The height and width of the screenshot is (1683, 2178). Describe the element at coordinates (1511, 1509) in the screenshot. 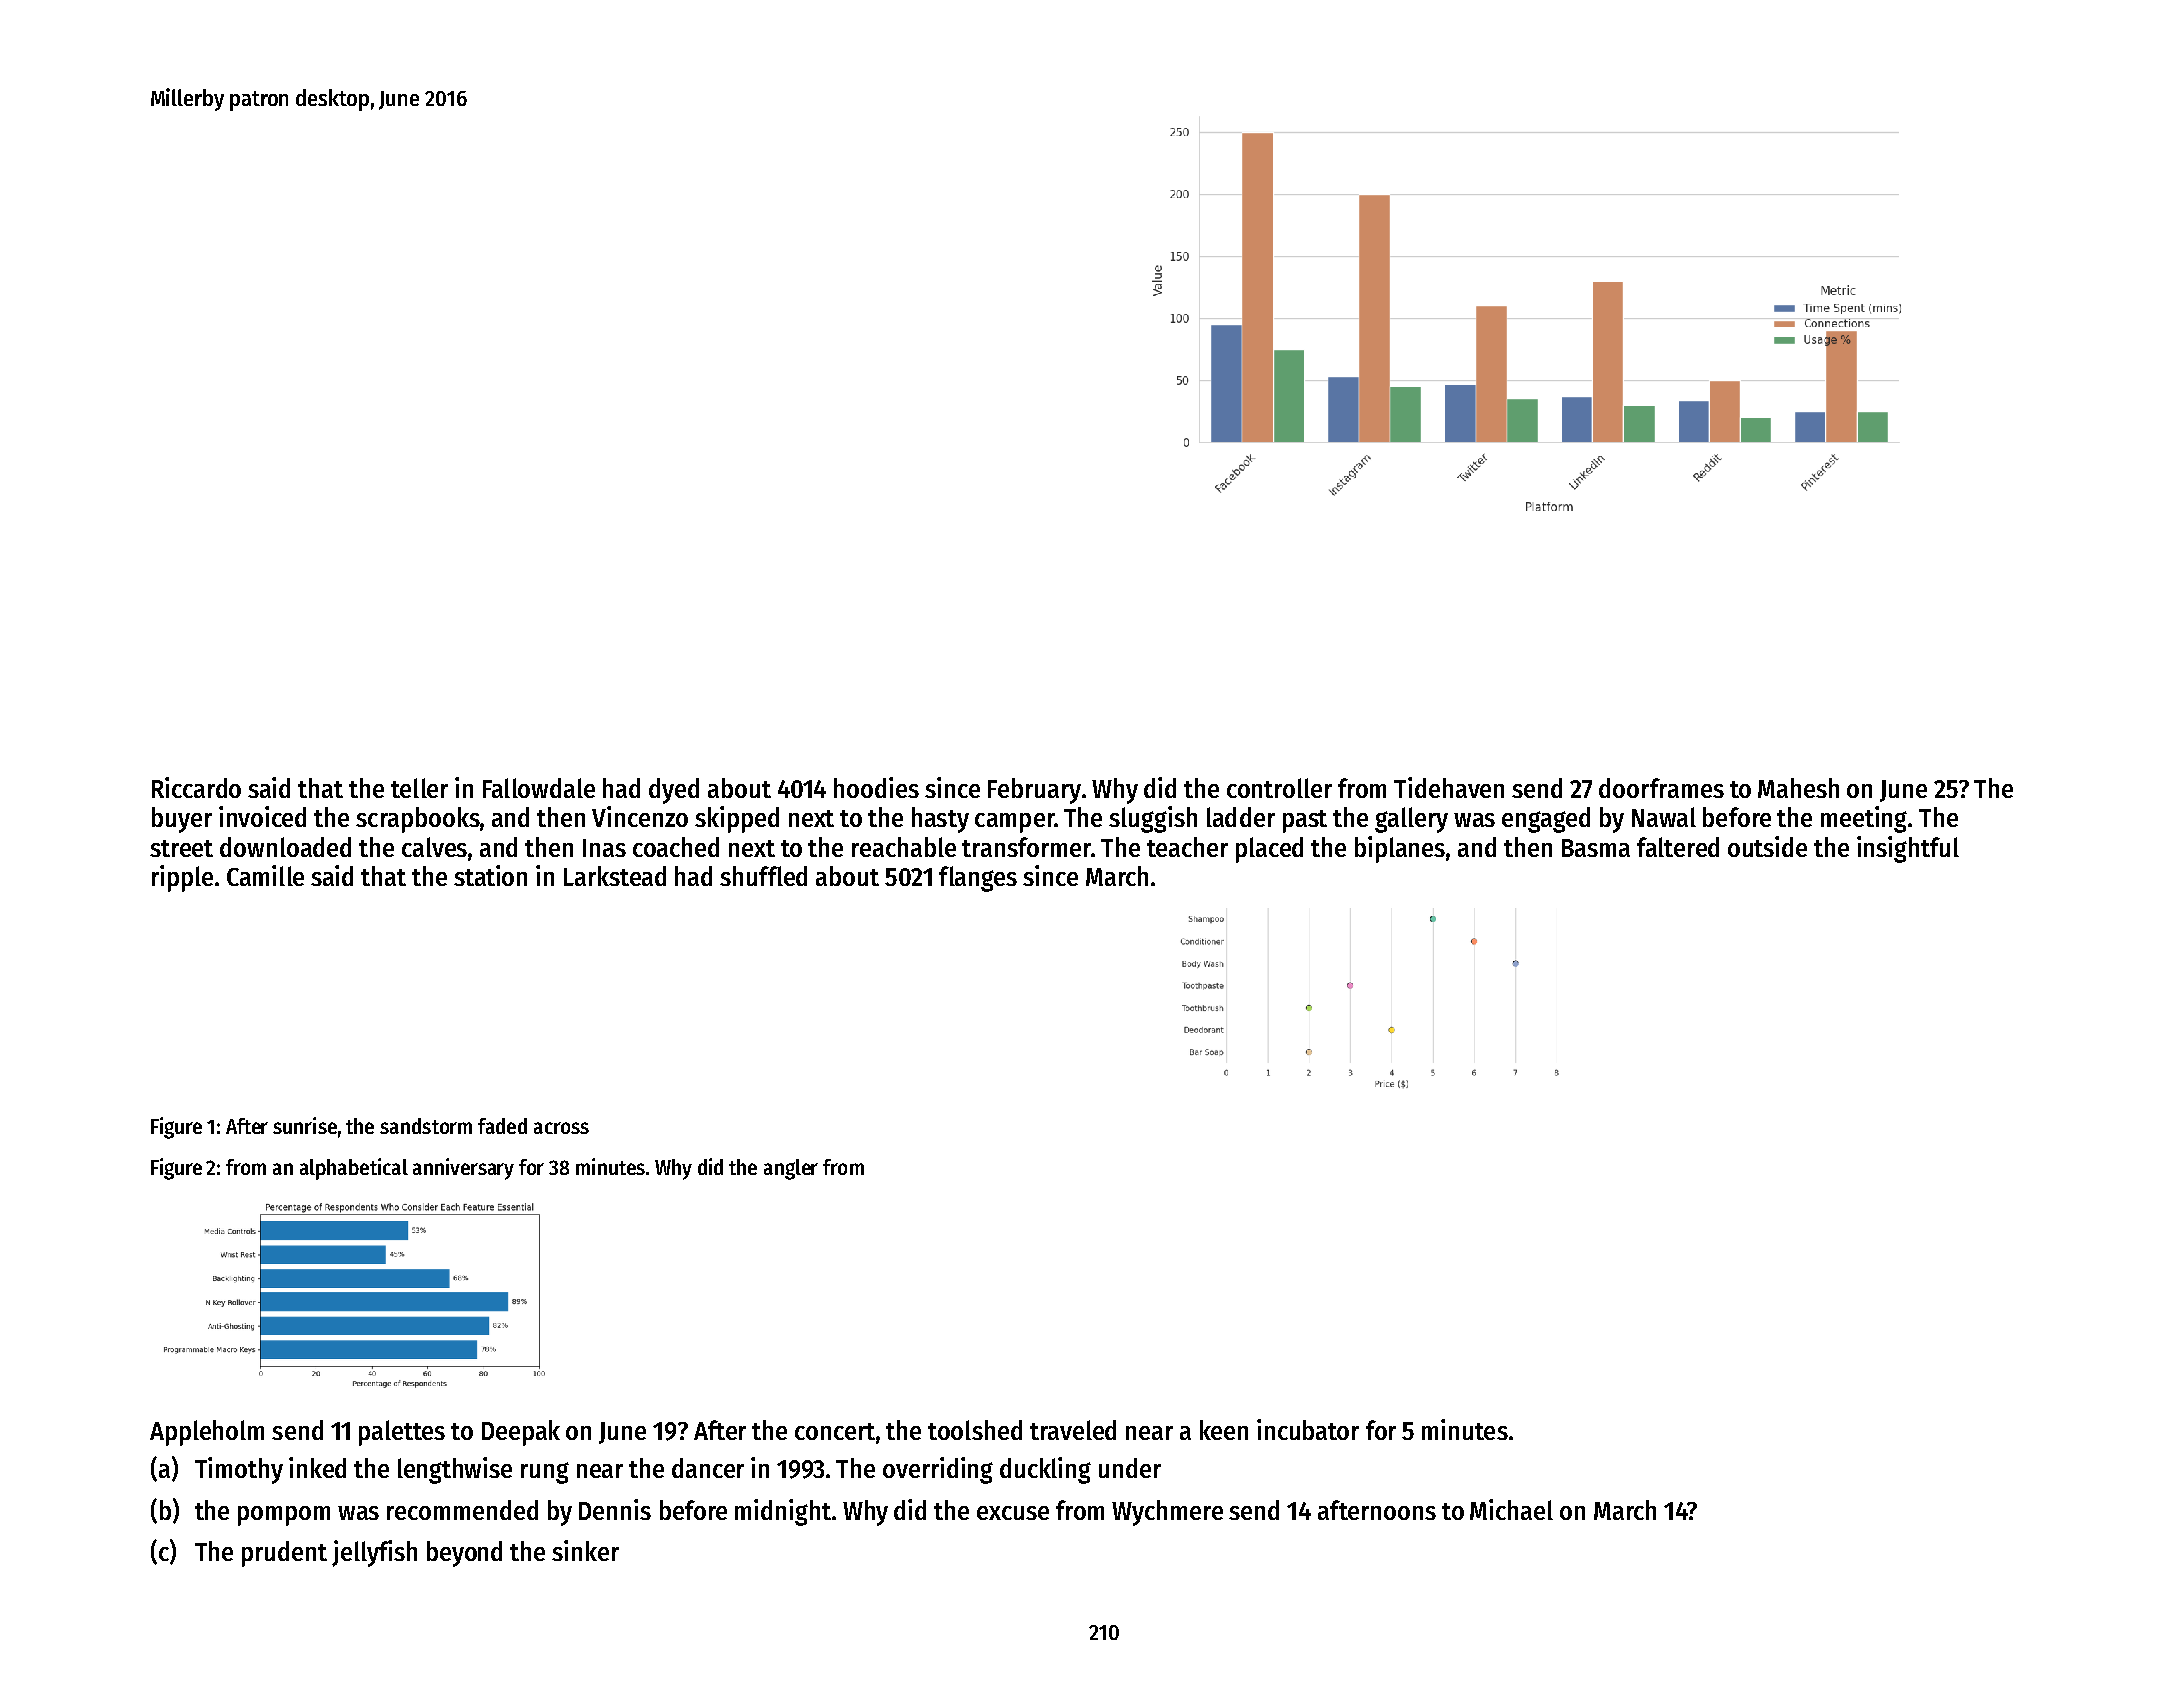

I see `Michael` at that location.
